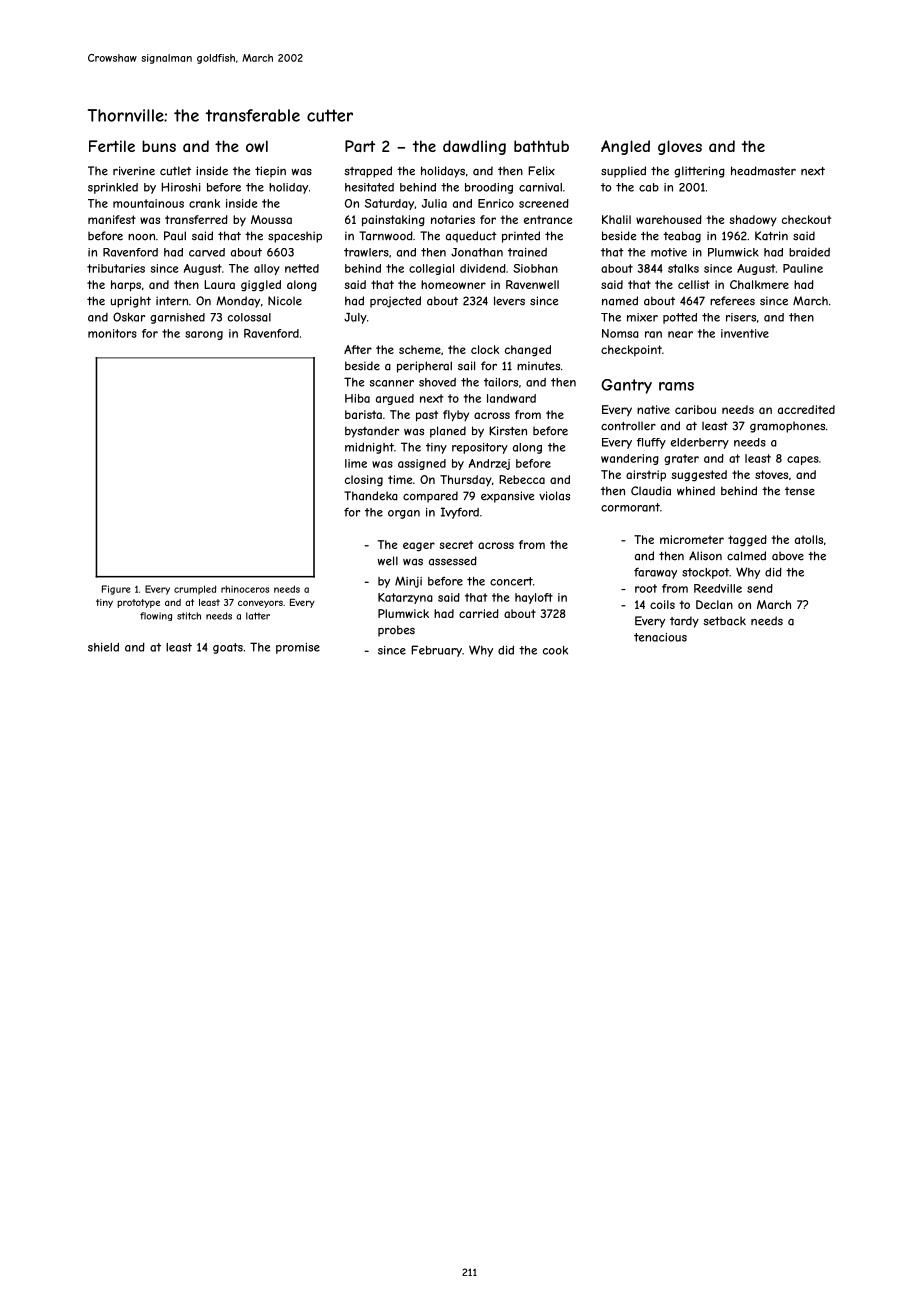 This screenshot has width=924, height=1308. I want to click on dawdling, so click(474, 147).
